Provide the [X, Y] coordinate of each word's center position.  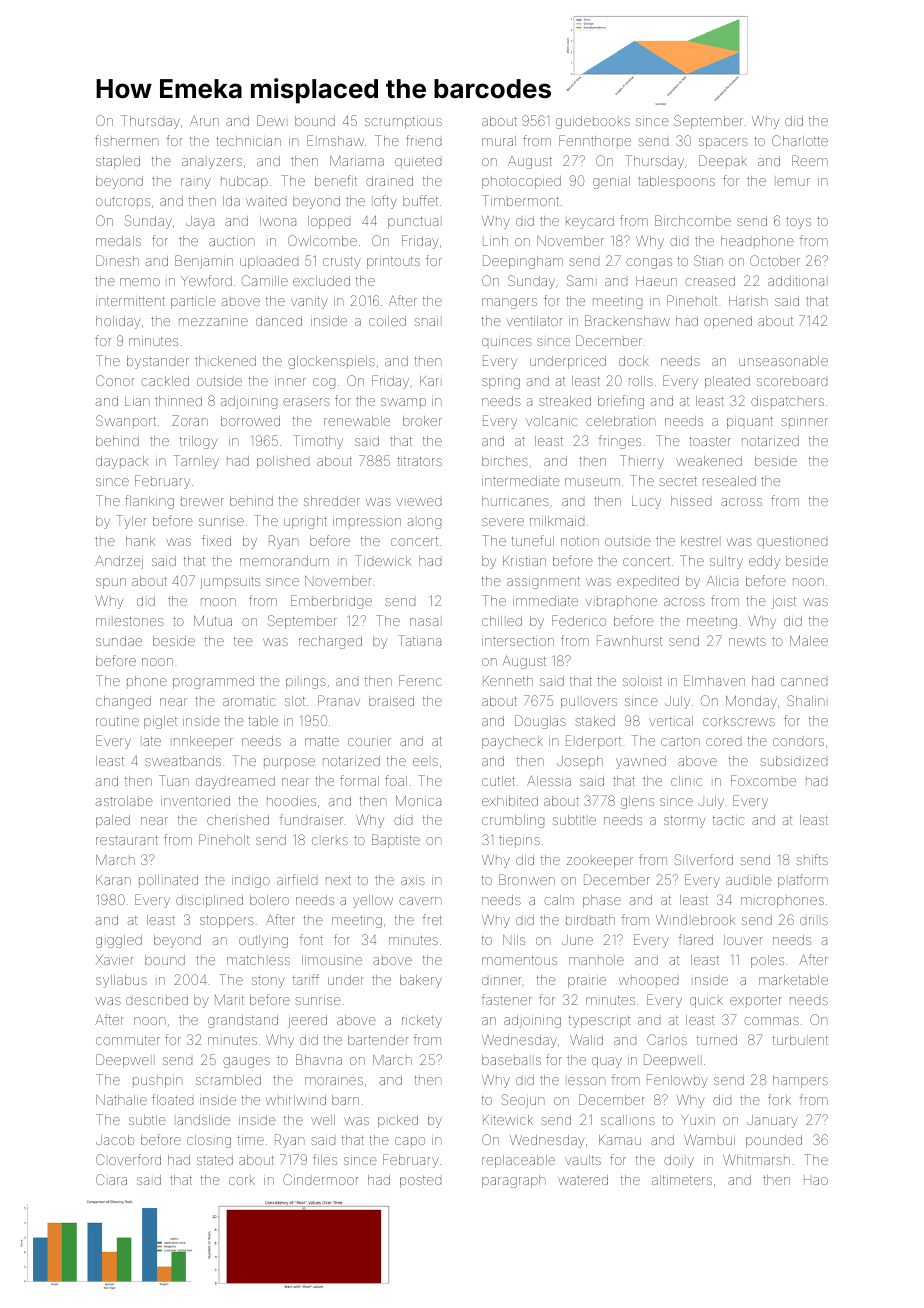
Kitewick [508, 1120]
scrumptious [403, 123]
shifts [812, 859]
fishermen [127, 140]
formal [359, 780]
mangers [509, 303]
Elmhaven [714, 680]
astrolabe [124, 801]
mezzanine [213, 322]
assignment [543, 583]
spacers [723, 143]
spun [111, 583]
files [325, 1159]
